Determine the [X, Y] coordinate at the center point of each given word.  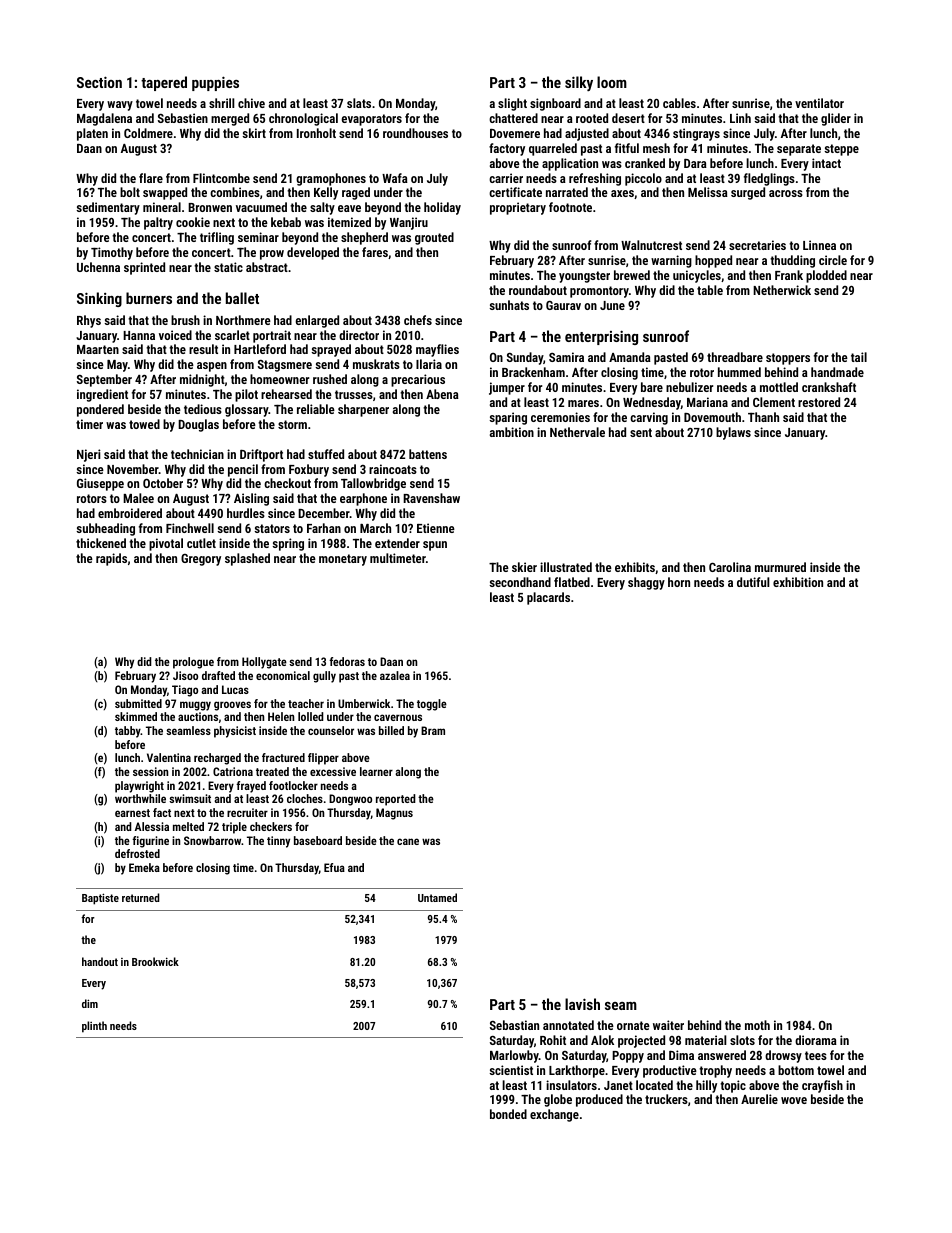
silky [579, 83]
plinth [94, 1027]
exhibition [798, 582]
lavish [582, 1004]
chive [251, 103]
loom [612, 82]
